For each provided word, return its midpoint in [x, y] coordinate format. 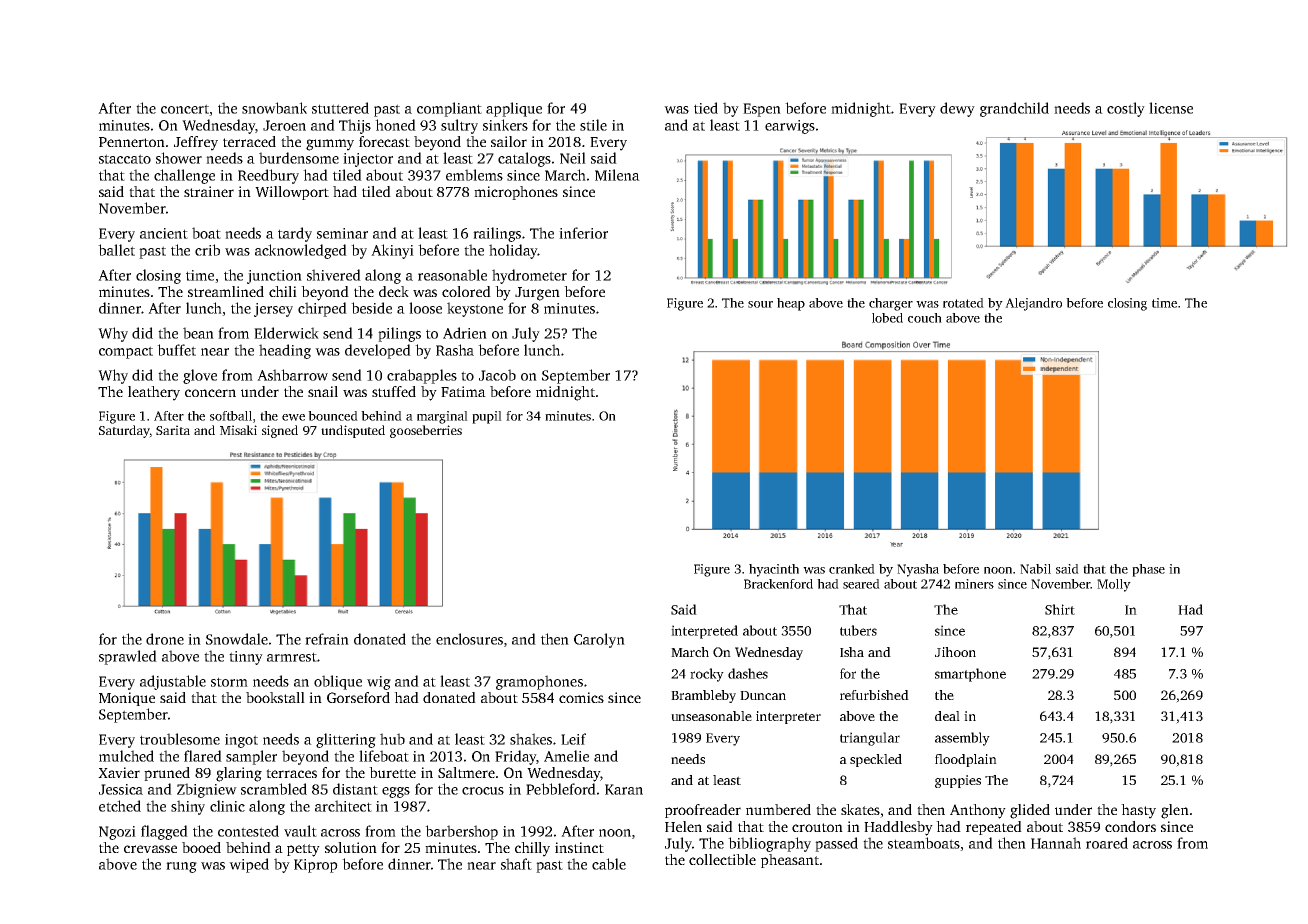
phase [1148, 570]
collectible [722, 859]
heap [791, 304]
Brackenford [778, 584]
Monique [127, 699]
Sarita [173, 430]
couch [925, 318]
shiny [188, 807]
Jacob [497, 375]
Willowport [292, 193]
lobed [887, 318]
